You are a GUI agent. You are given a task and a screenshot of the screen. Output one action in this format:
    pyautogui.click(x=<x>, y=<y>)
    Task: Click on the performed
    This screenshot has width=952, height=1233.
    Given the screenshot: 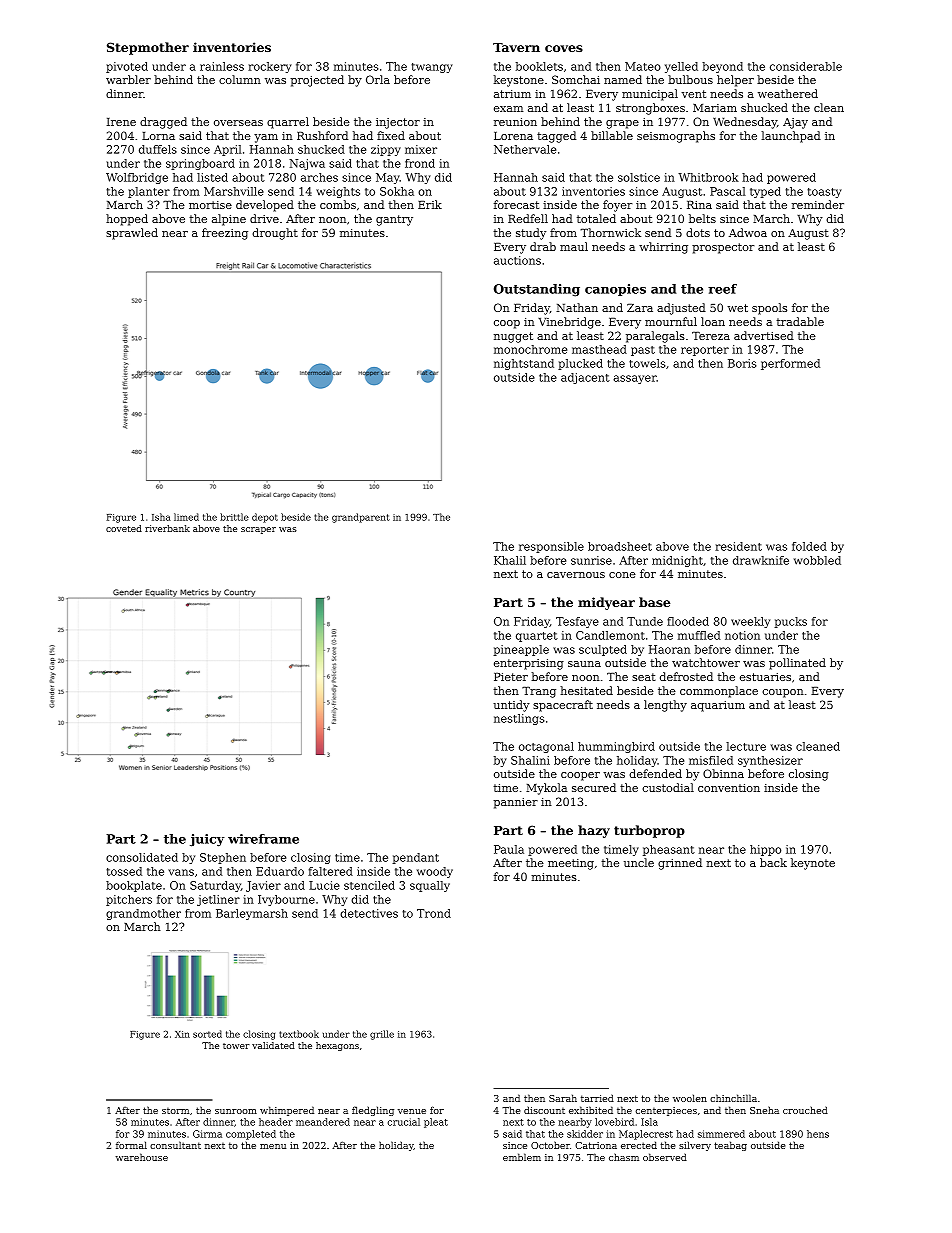 What is the action you would take?
    pyautogui.click(x=790, y=364)
